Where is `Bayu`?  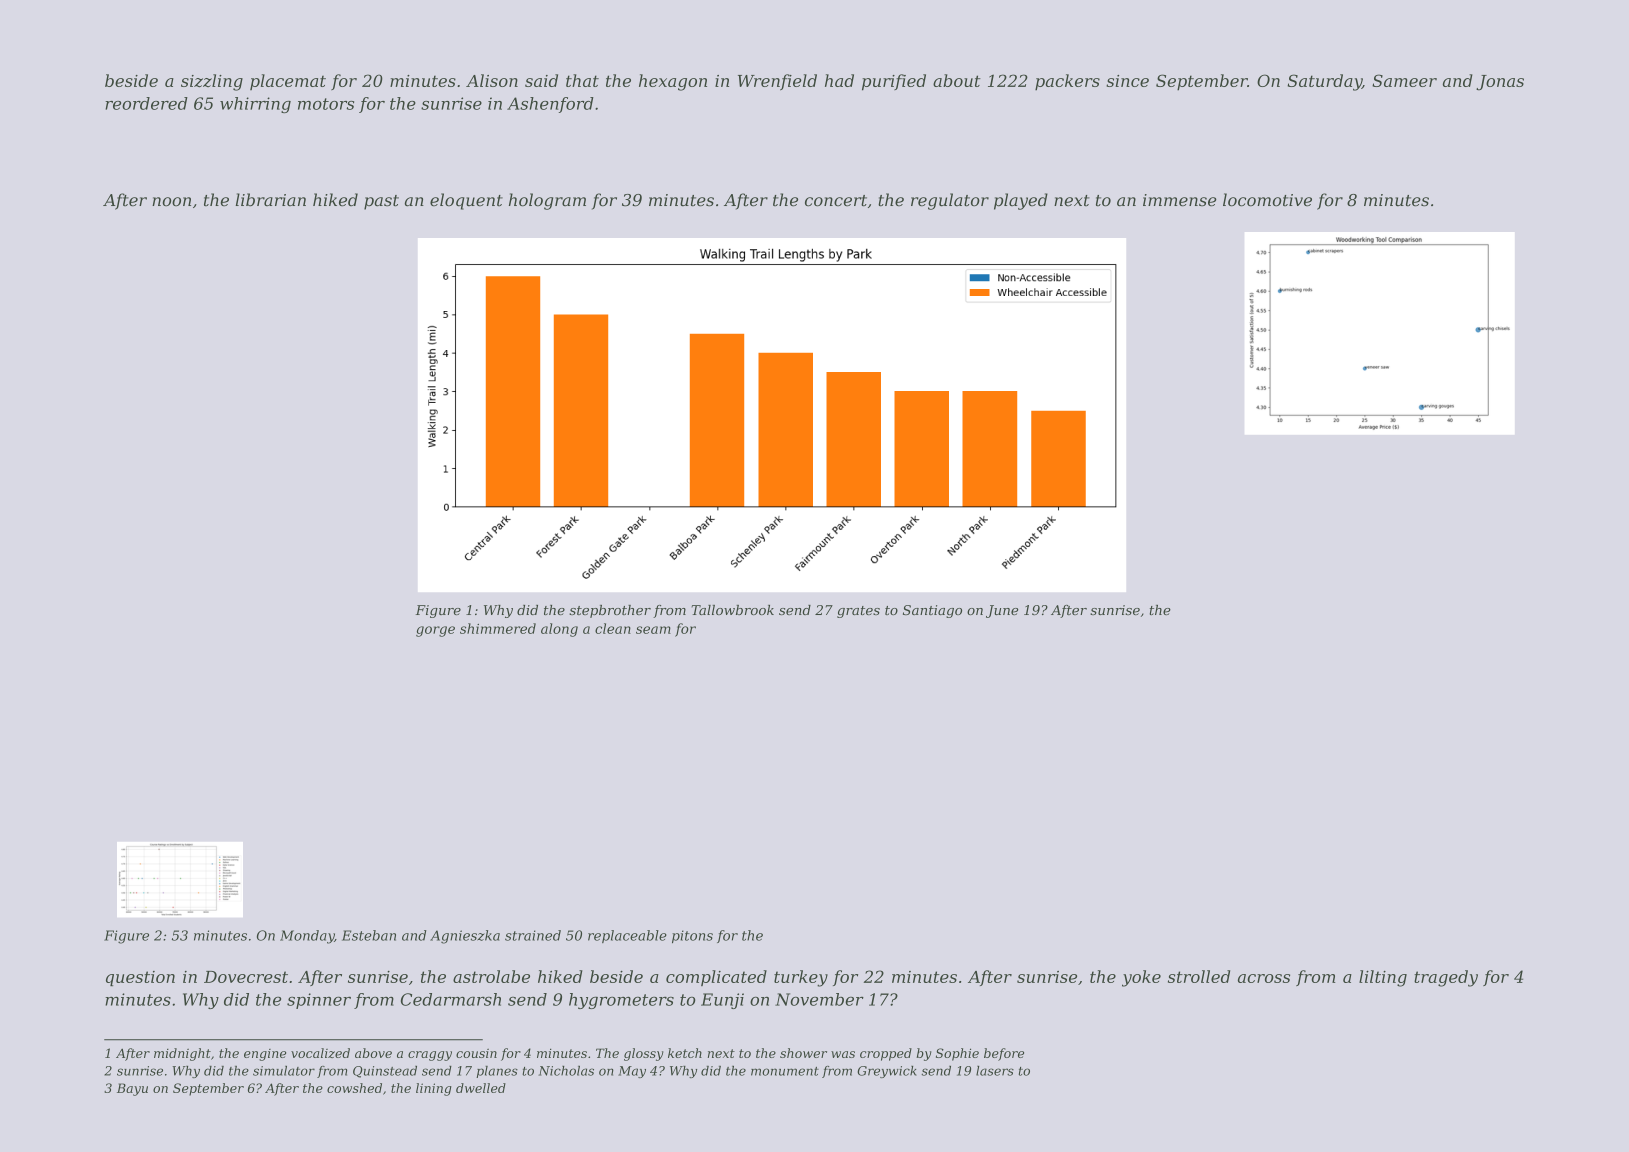 Bayu is located at coordinates (132, 1089).
